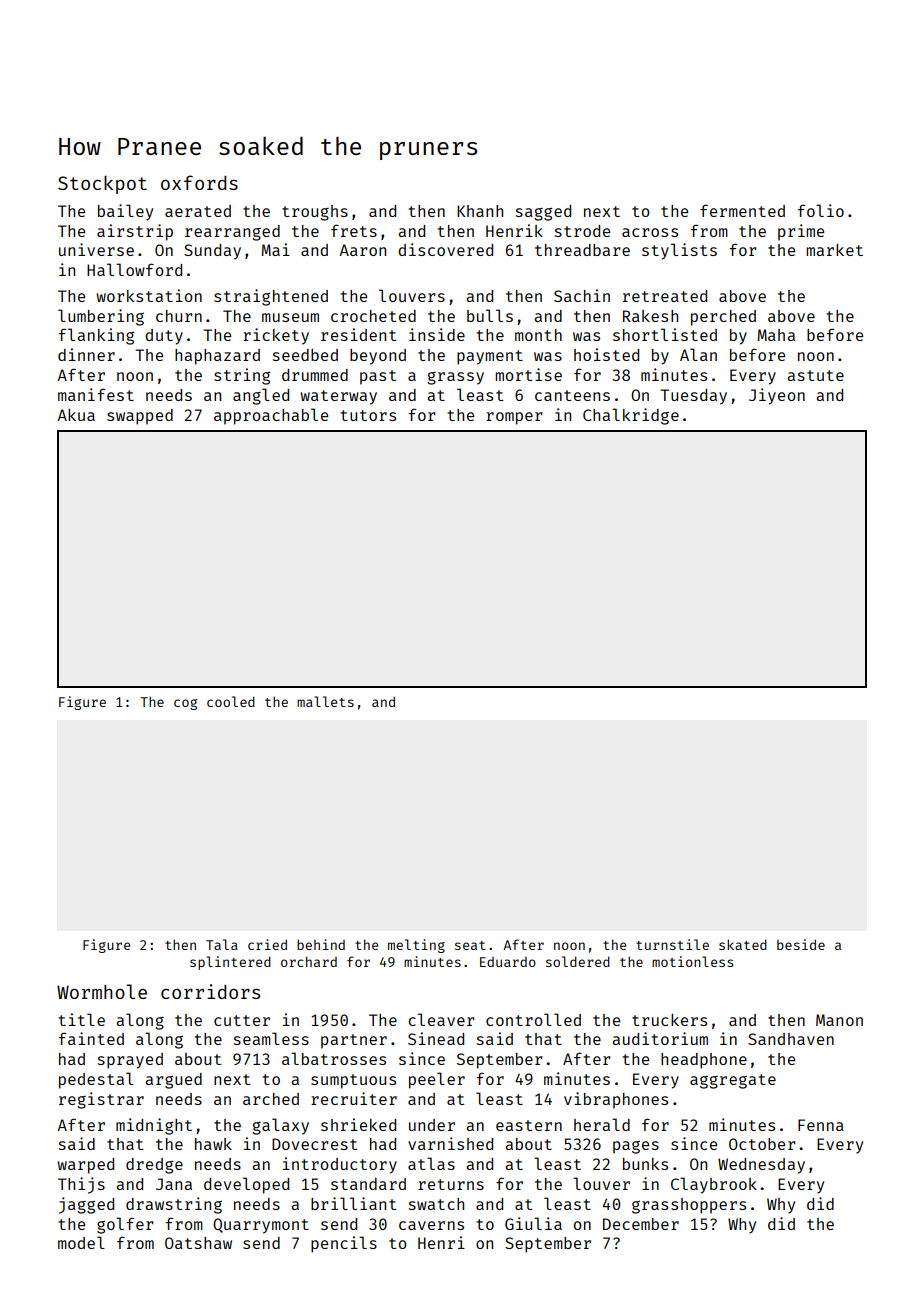 This screenshot has height=1314, width=924. What do you see at coordinates (529, 1125) in the screenshot?
I see `eastern` at bounding box center [529, 1125].
